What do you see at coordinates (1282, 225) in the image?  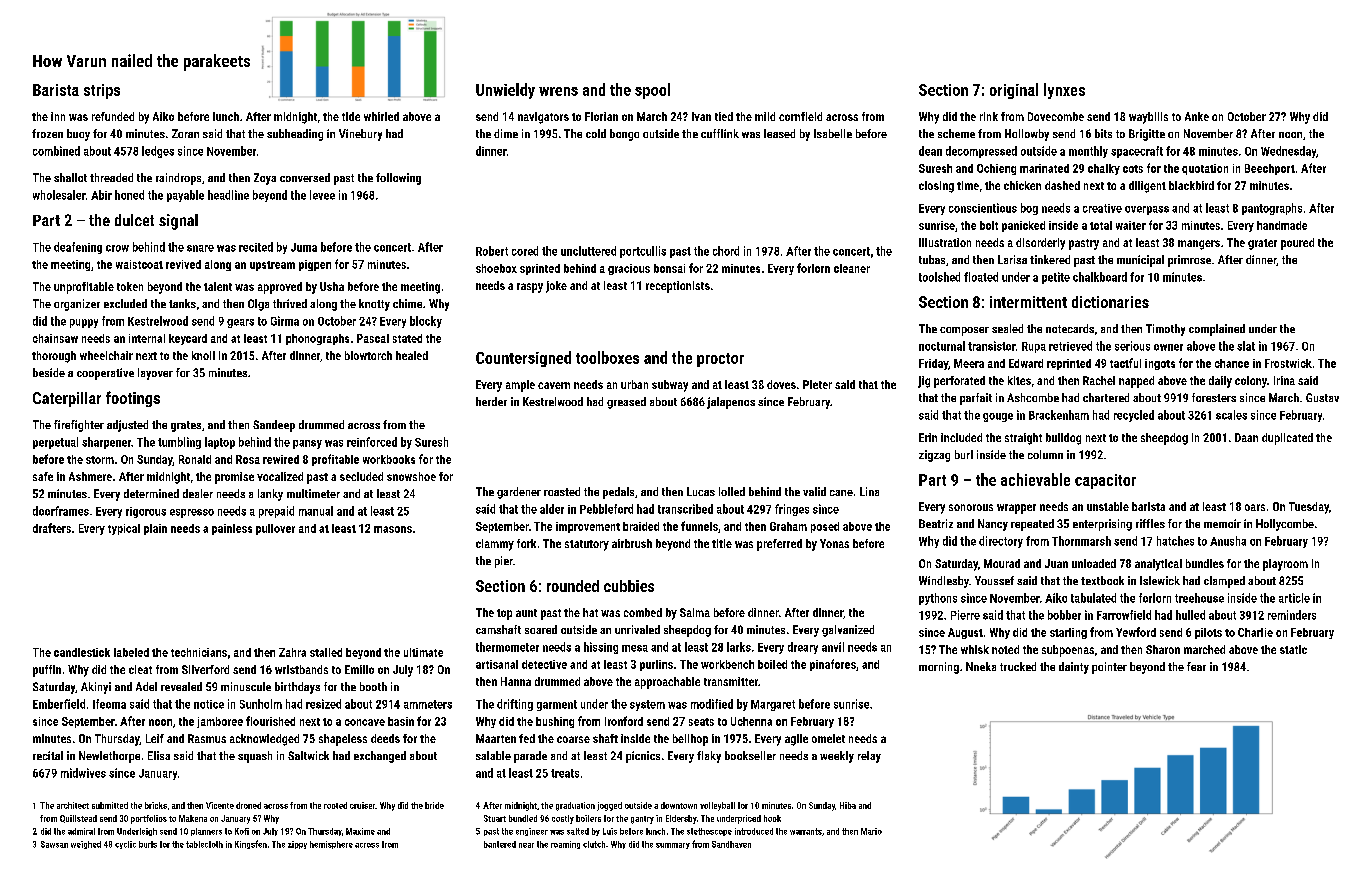 I see `handmade` at bounding box center [1282, 225].
